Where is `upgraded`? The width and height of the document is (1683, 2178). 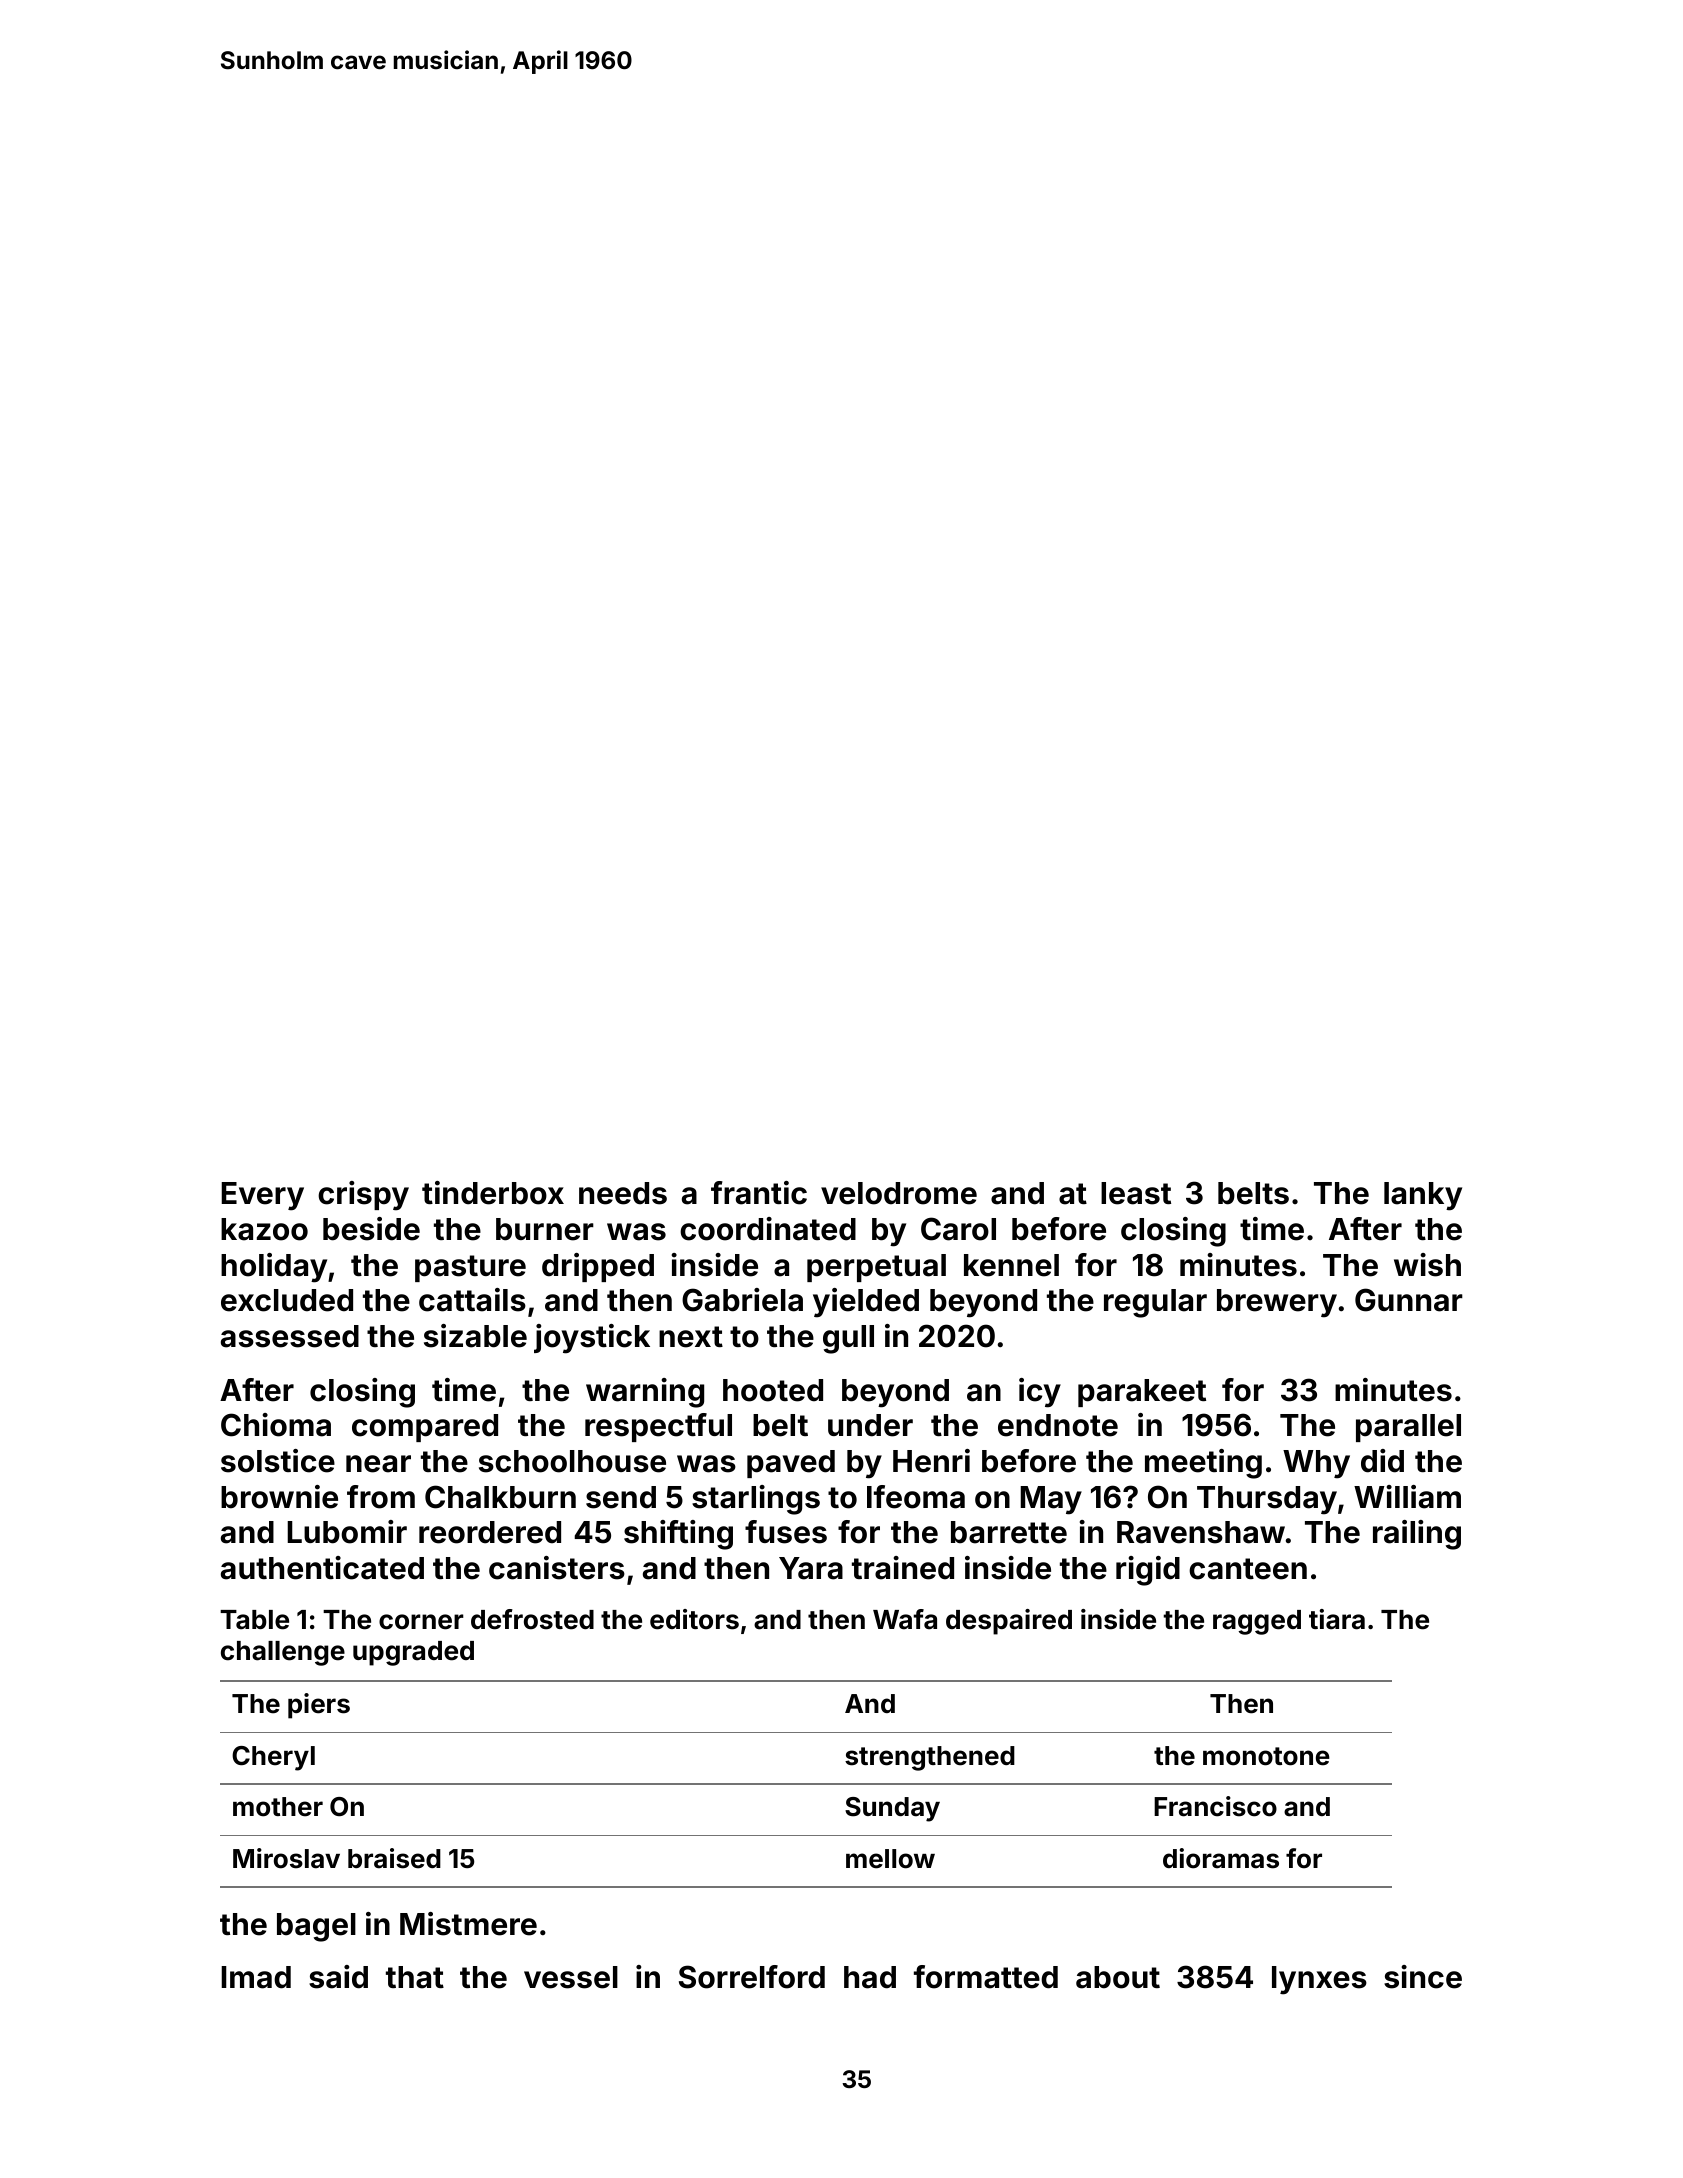 upgraded is located at coordinates (413, 1653).
